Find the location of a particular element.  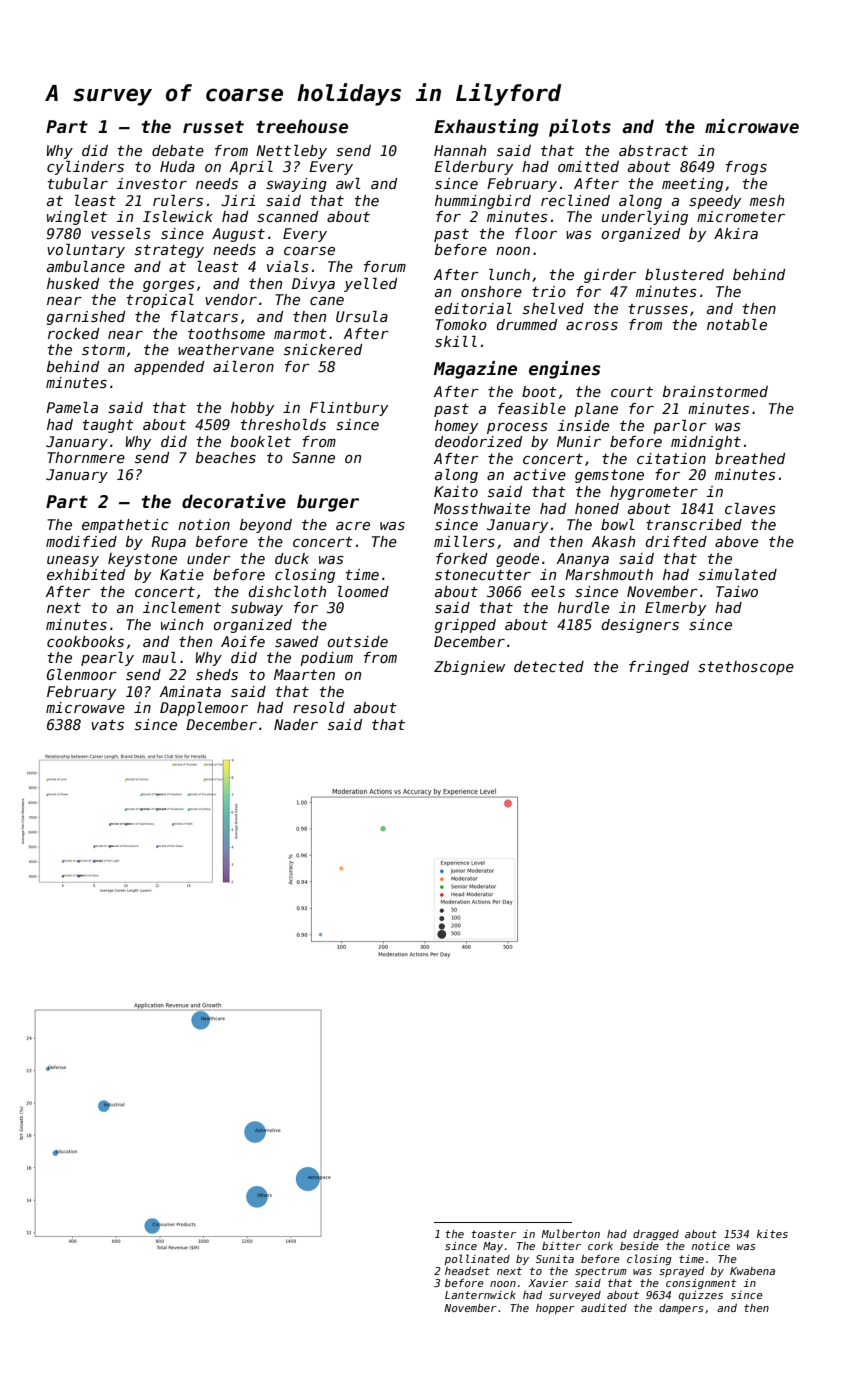

Zbigniew is located at coordinates (469, 668).
